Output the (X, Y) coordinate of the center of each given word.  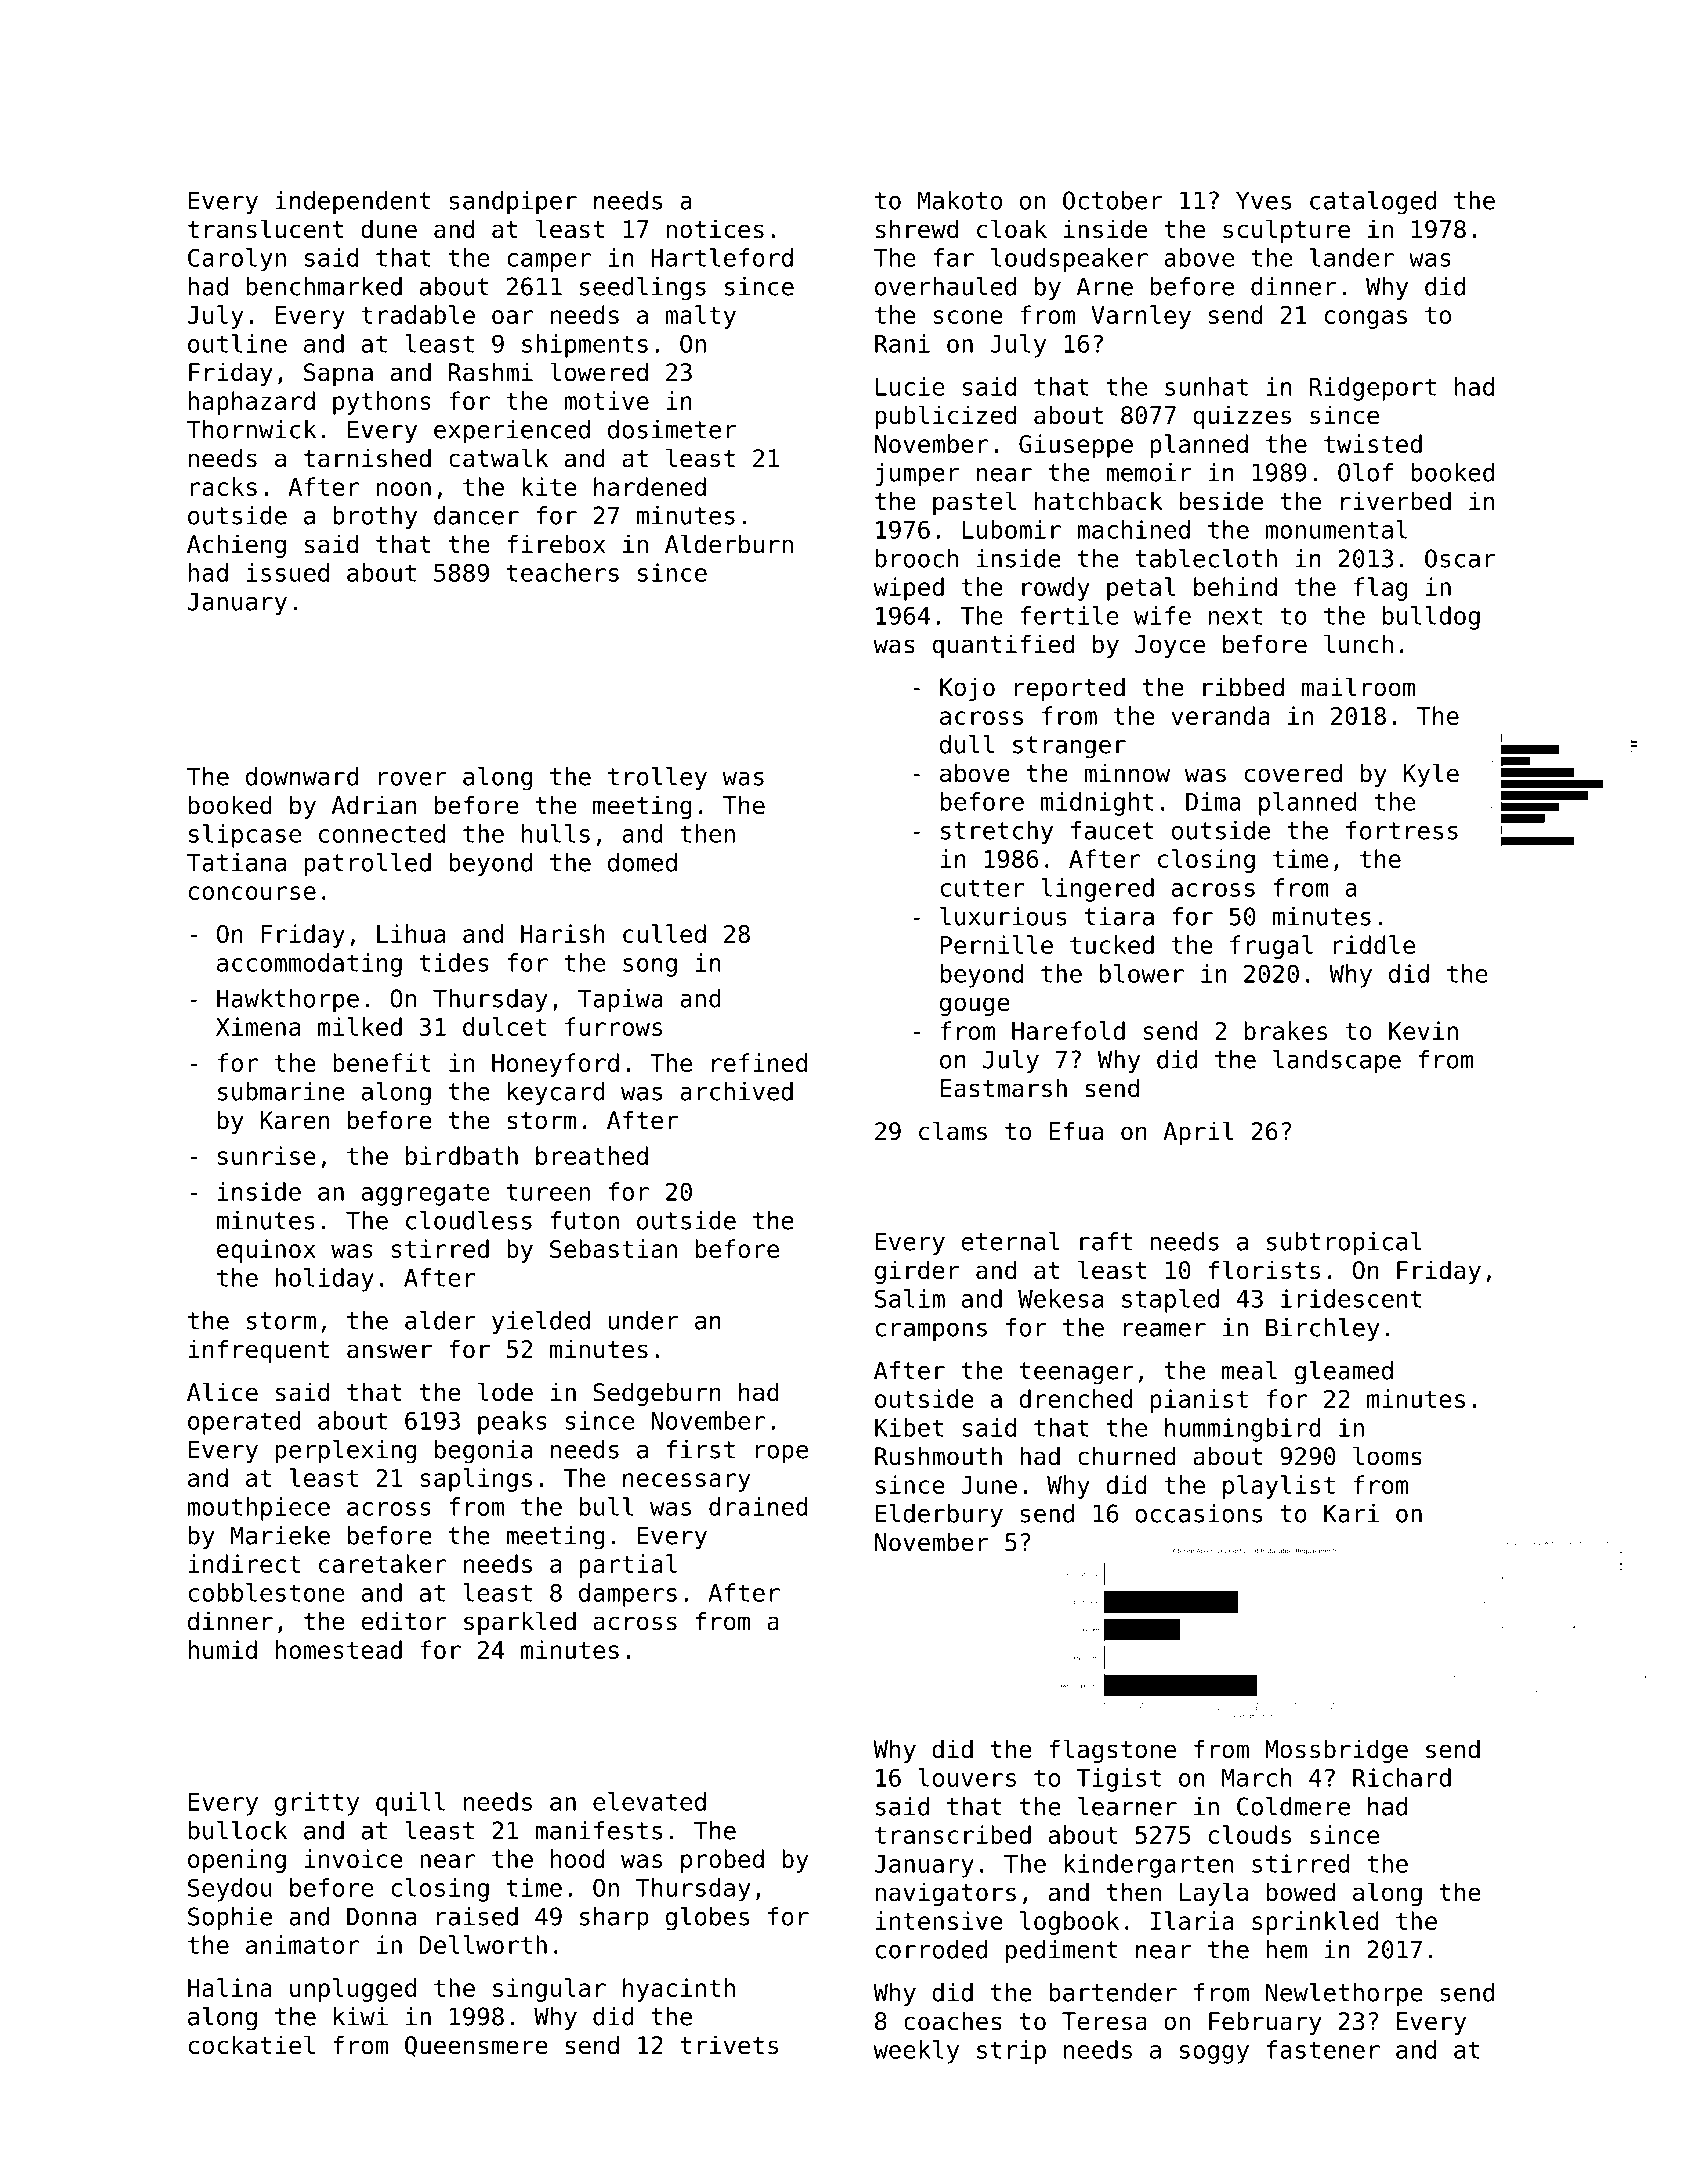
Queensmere (476, 2046)
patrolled (367, 865)
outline (237, 343)
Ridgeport (1372, 389)
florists (1264, 1270)
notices (715, 229)
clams (953, 1131)
